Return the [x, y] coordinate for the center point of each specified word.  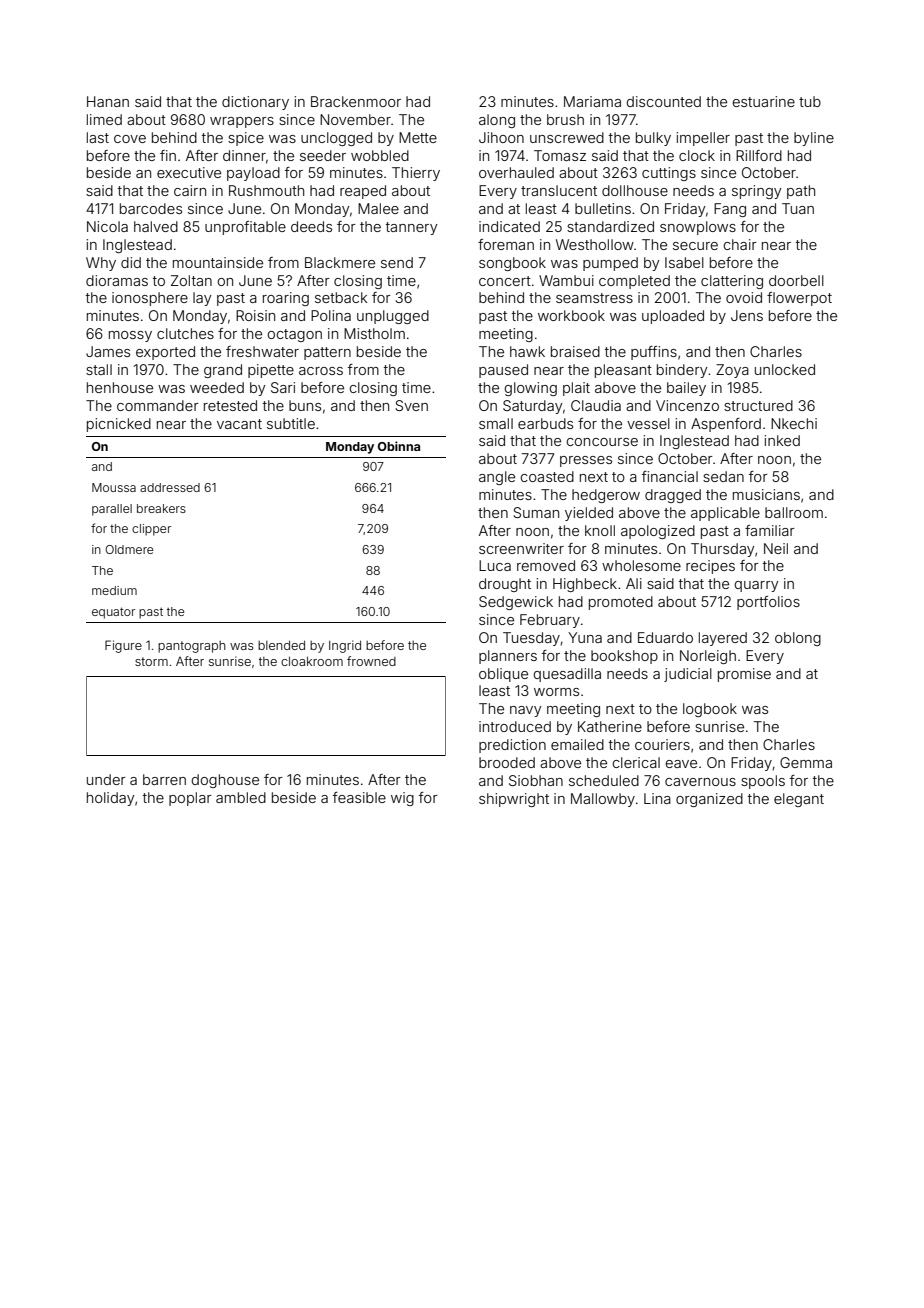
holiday [111, 799]
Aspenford [726, 425]
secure [695, 246]
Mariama [592, 101]
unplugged [393, 317]
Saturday [533, 407]
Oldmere [129, 549]
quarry [756, 586]
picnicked [119, 425]
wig [402, 799]
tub [810, 101]
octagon [294, 335]
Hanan [108, 101]
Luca [495, 565]
